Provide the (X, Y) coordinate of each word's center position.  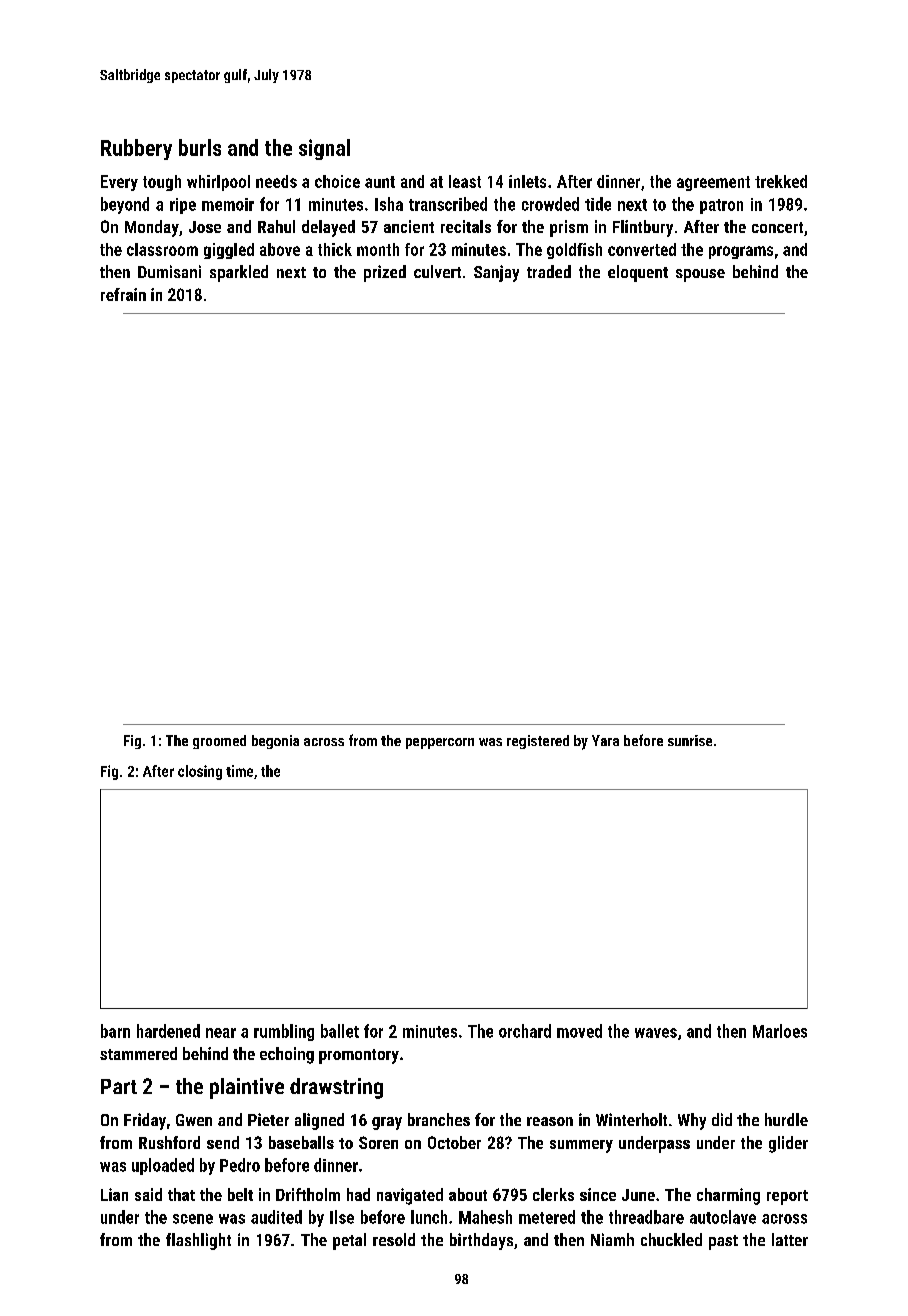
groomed (219, 742)
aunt (380, 182)
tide (598, 204)
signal (324, 149)
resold (394, 1239)
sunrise (690, 740)
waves (656, 1033)
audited (276, 1217)
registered (538, 742)
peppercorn (440, 743)
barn (115, 1031)
